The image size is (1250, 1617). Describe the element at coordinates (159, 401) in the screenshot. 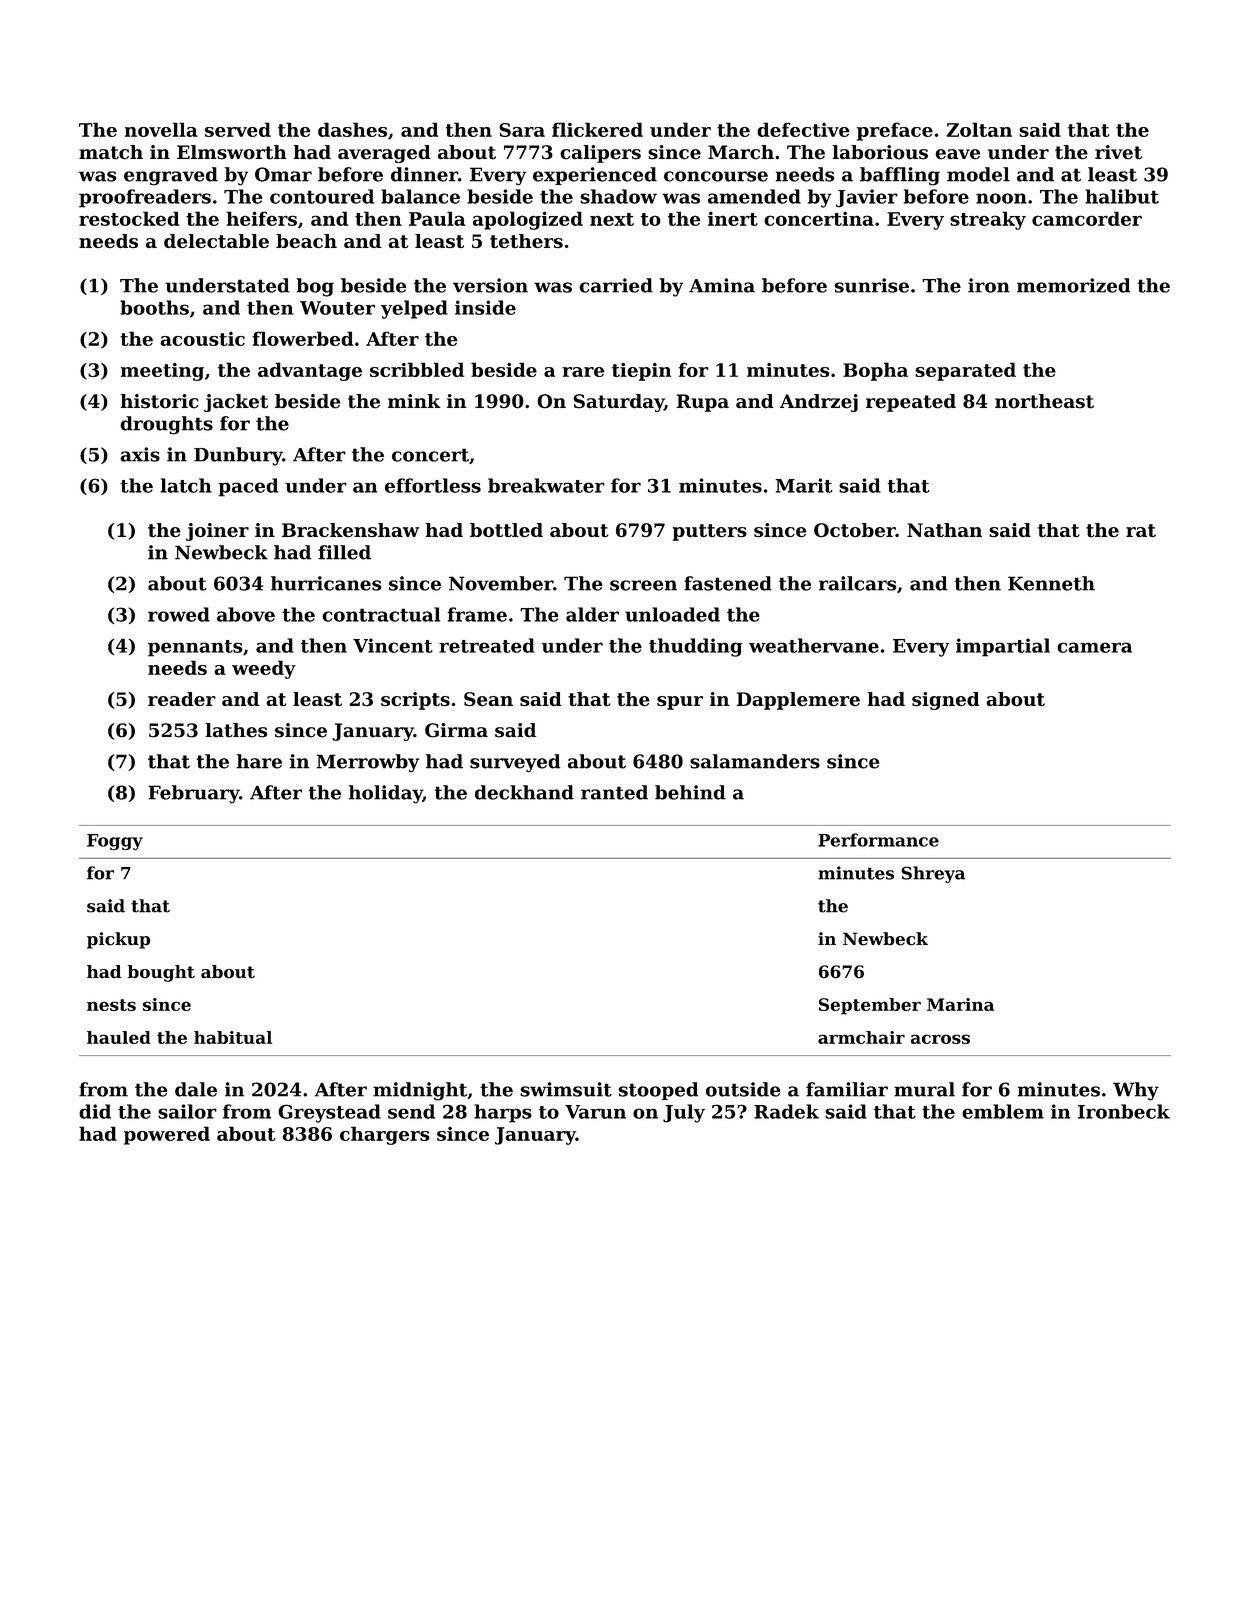

I see `historic` at that location.
